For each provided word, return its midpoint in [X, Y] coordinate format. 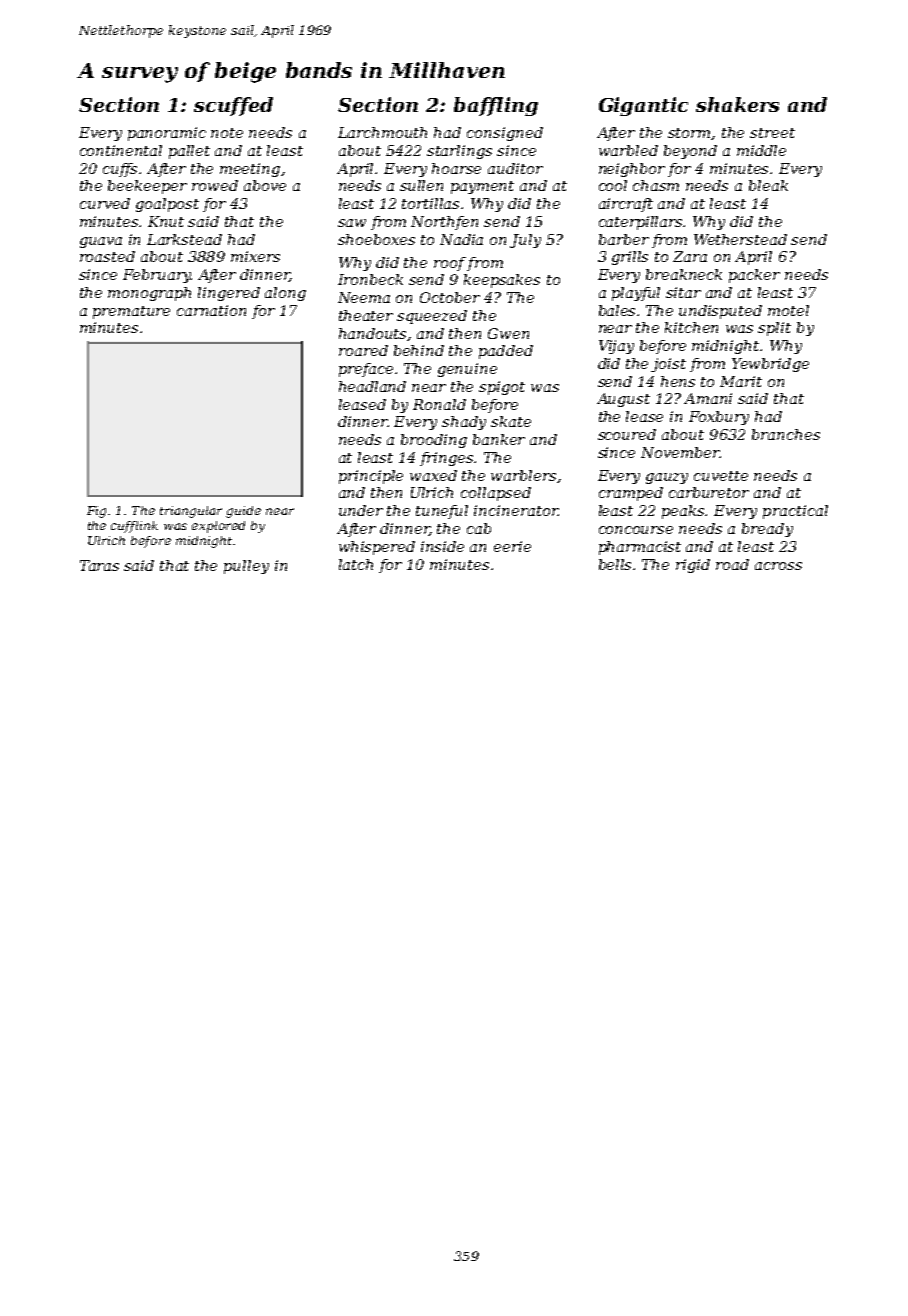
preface [366, 370]
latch [356, 564]
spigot [502, 388]
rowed [215, 185]
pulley [246, 567]
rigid [693, 566]
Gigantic [643, 106]
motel [788, 310]
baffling [496, 106]
